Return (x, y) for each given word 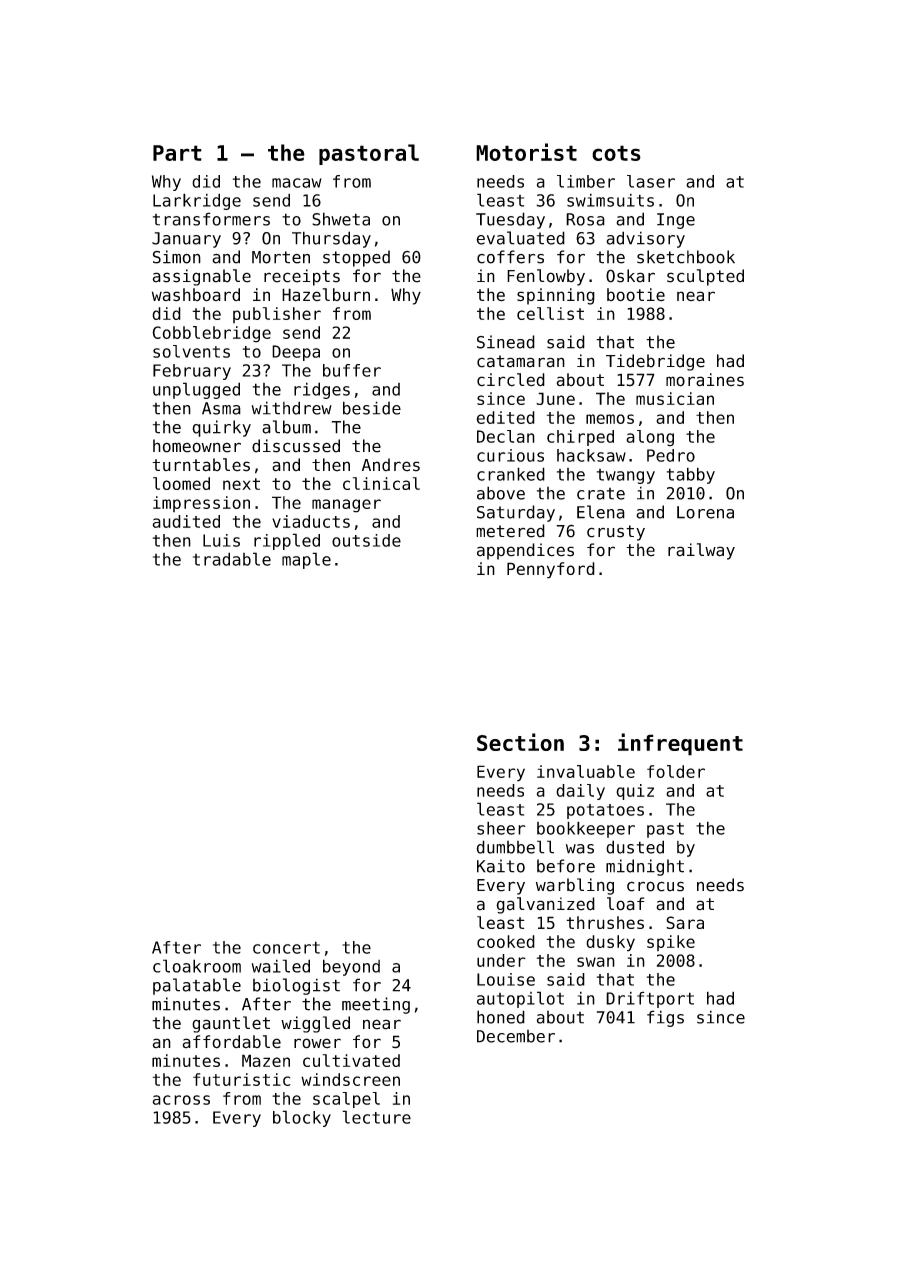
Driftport (650, 999)
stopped (356, 258)
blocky (302, 1118)
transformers (211, 219)
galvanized (545, 905)
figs (665, 1018)
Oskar (630, 276)
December (516, 1036)
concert (286, 947)
